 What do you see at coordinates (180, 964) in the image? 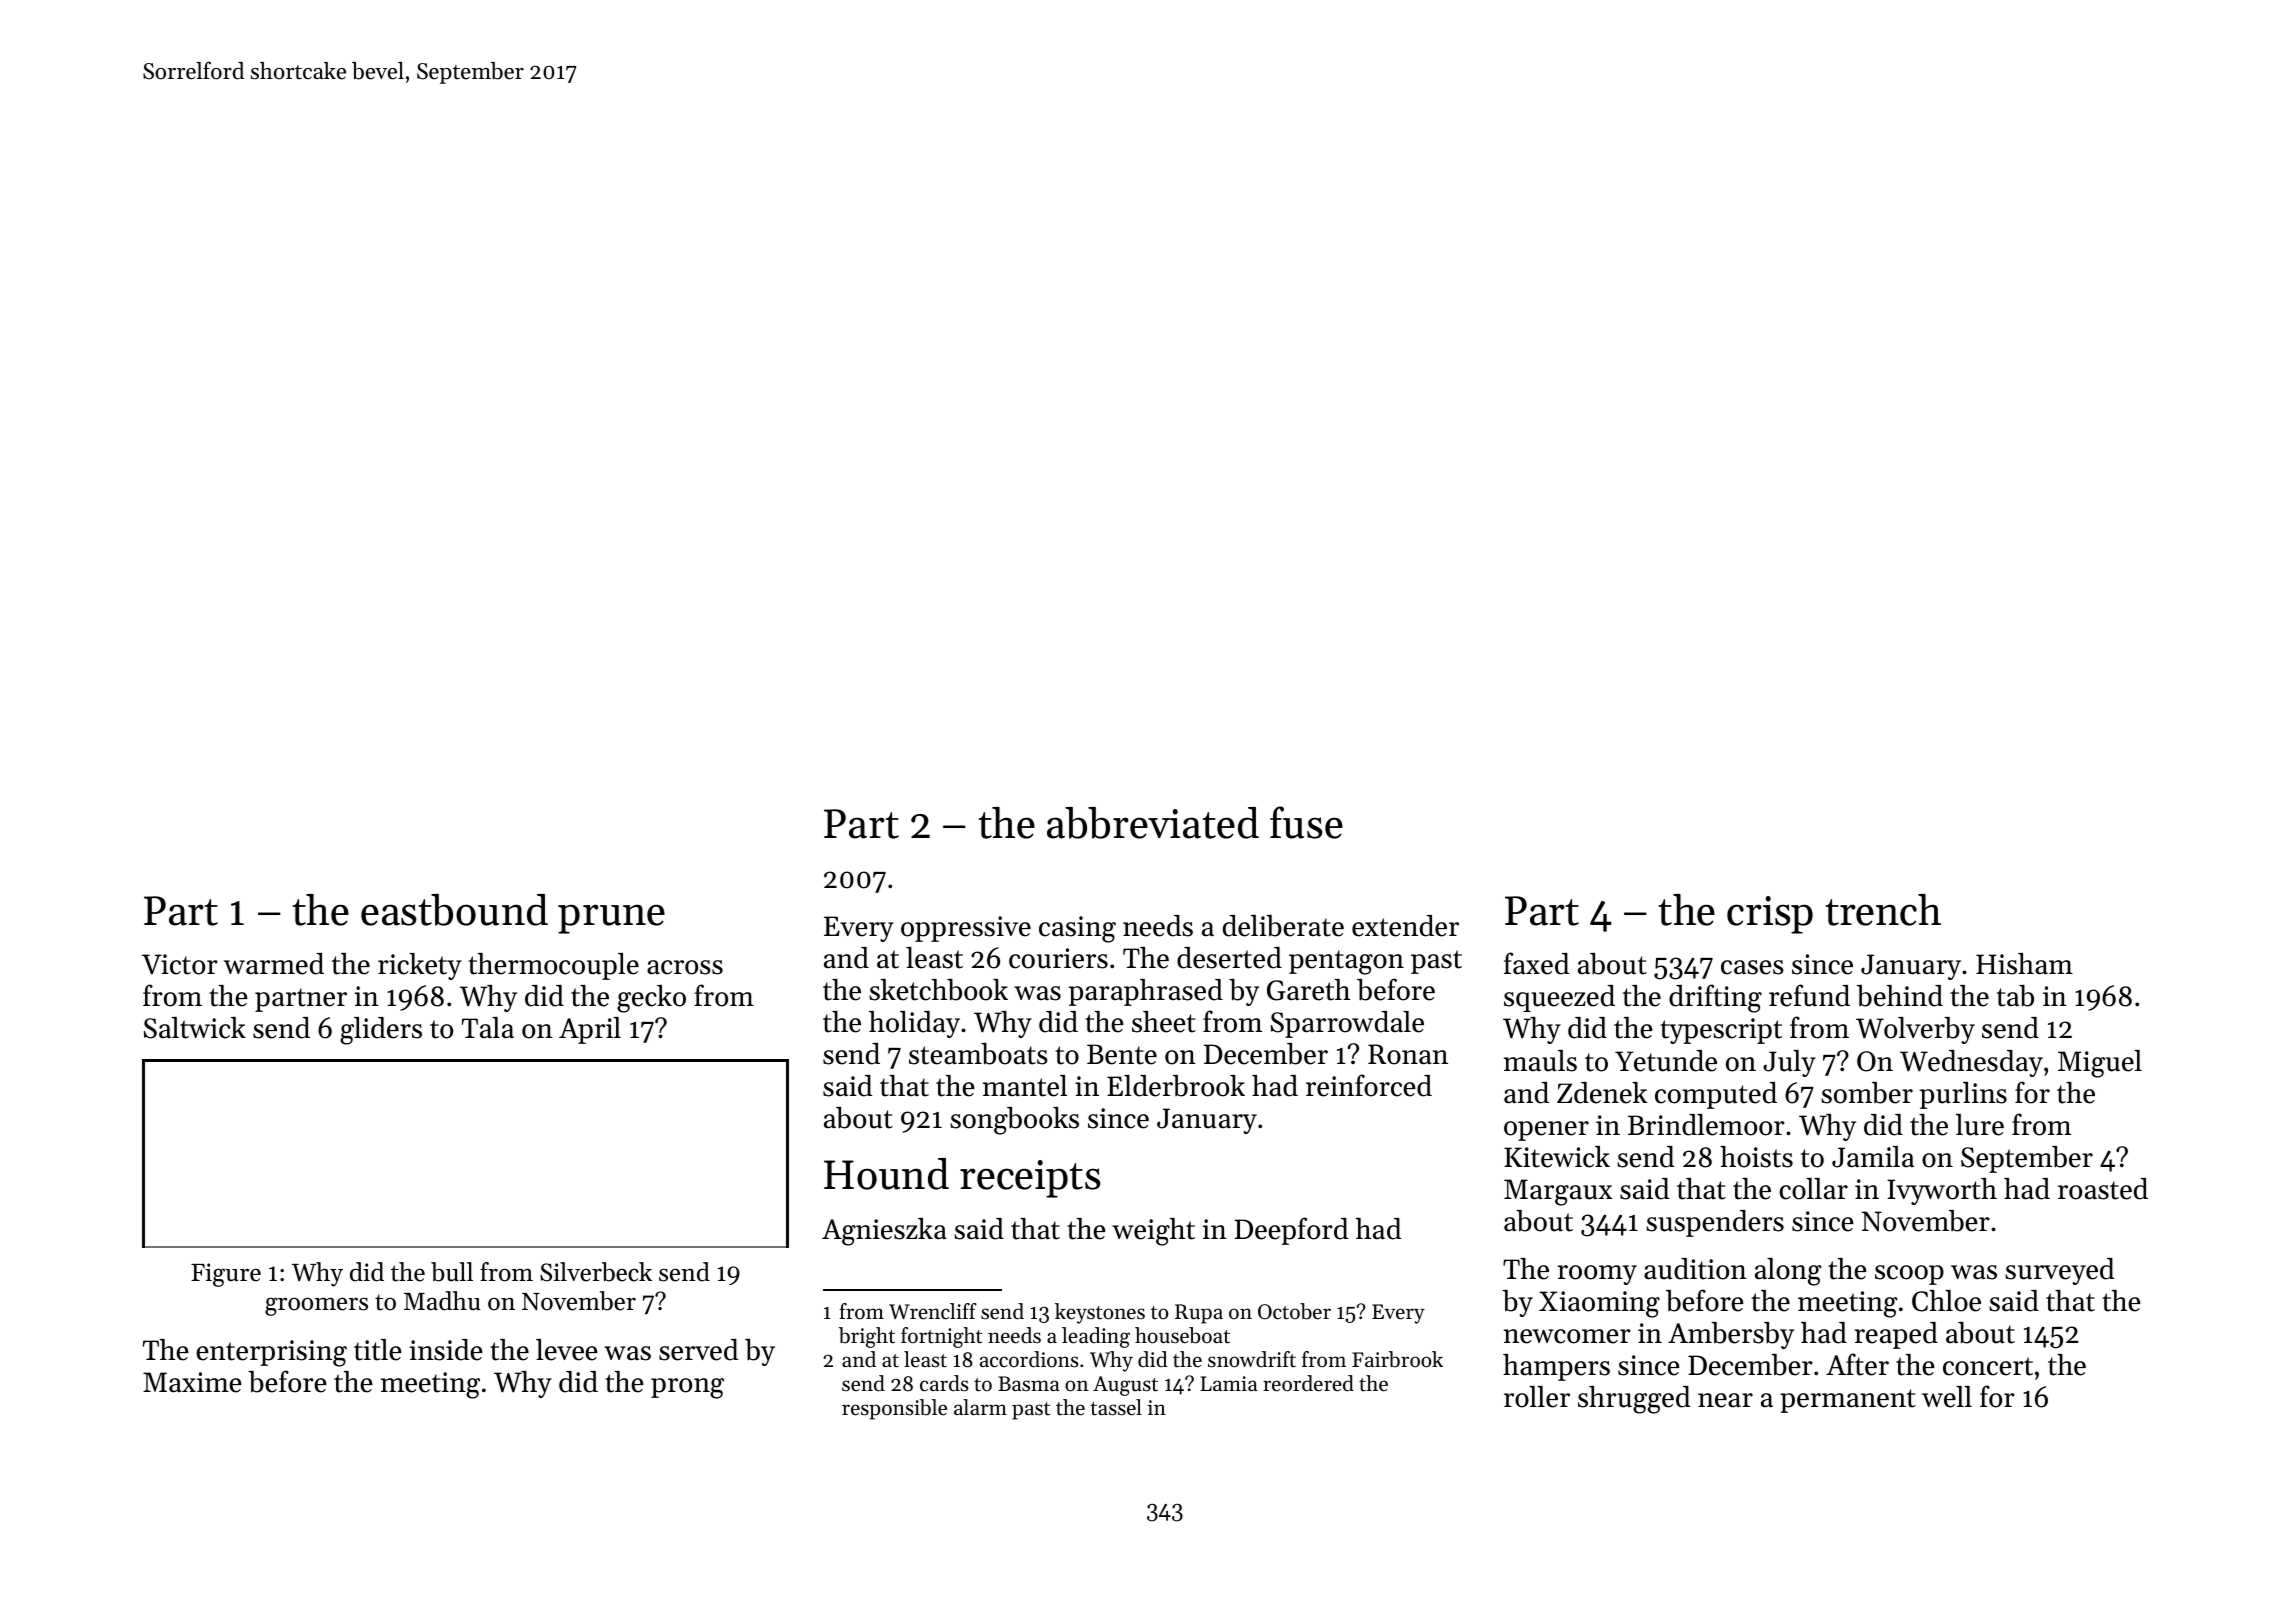
I see `Victor` at bounding box center [180, 964].
